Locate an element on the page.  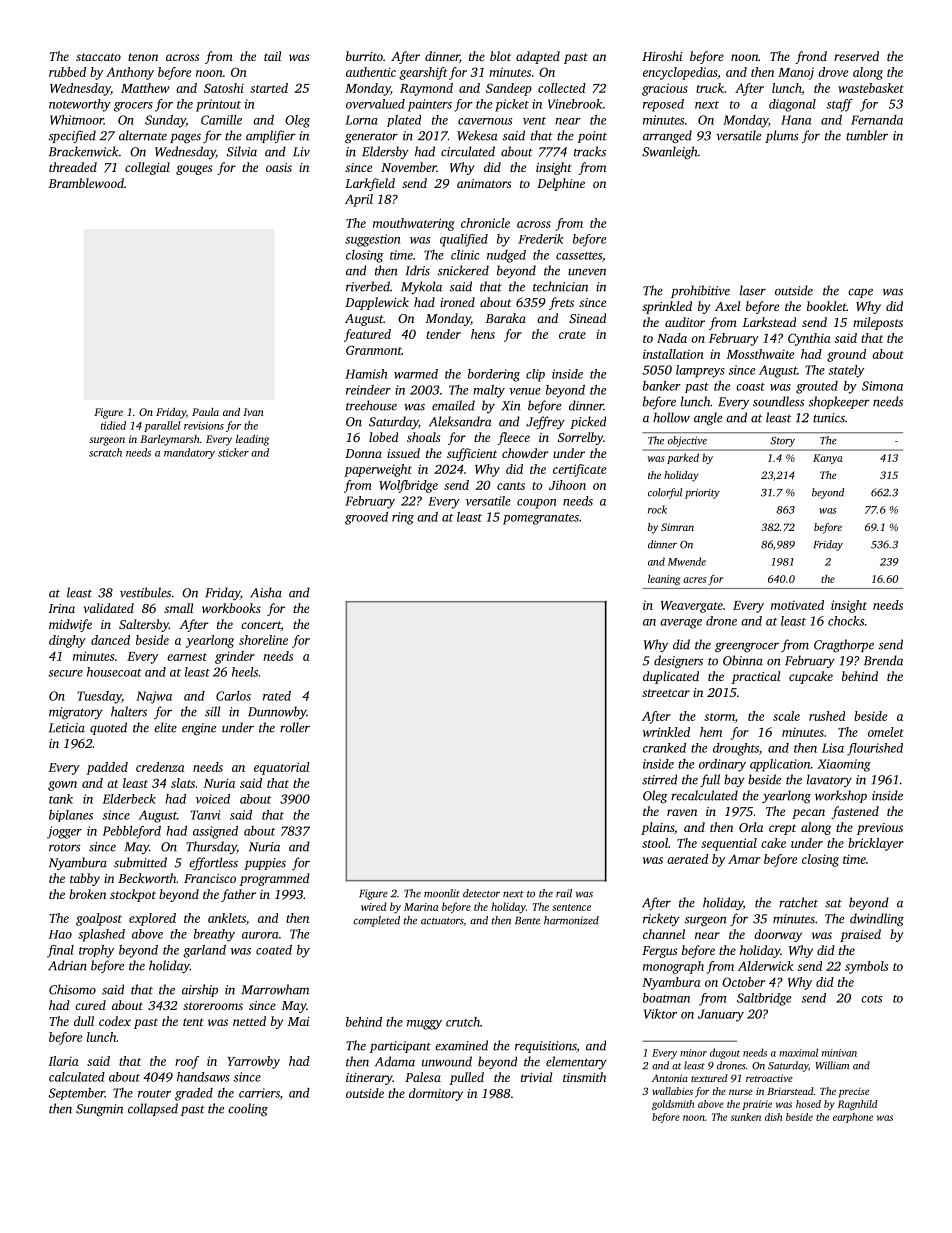
Hiroshi is located at coordinates (662, 56).
